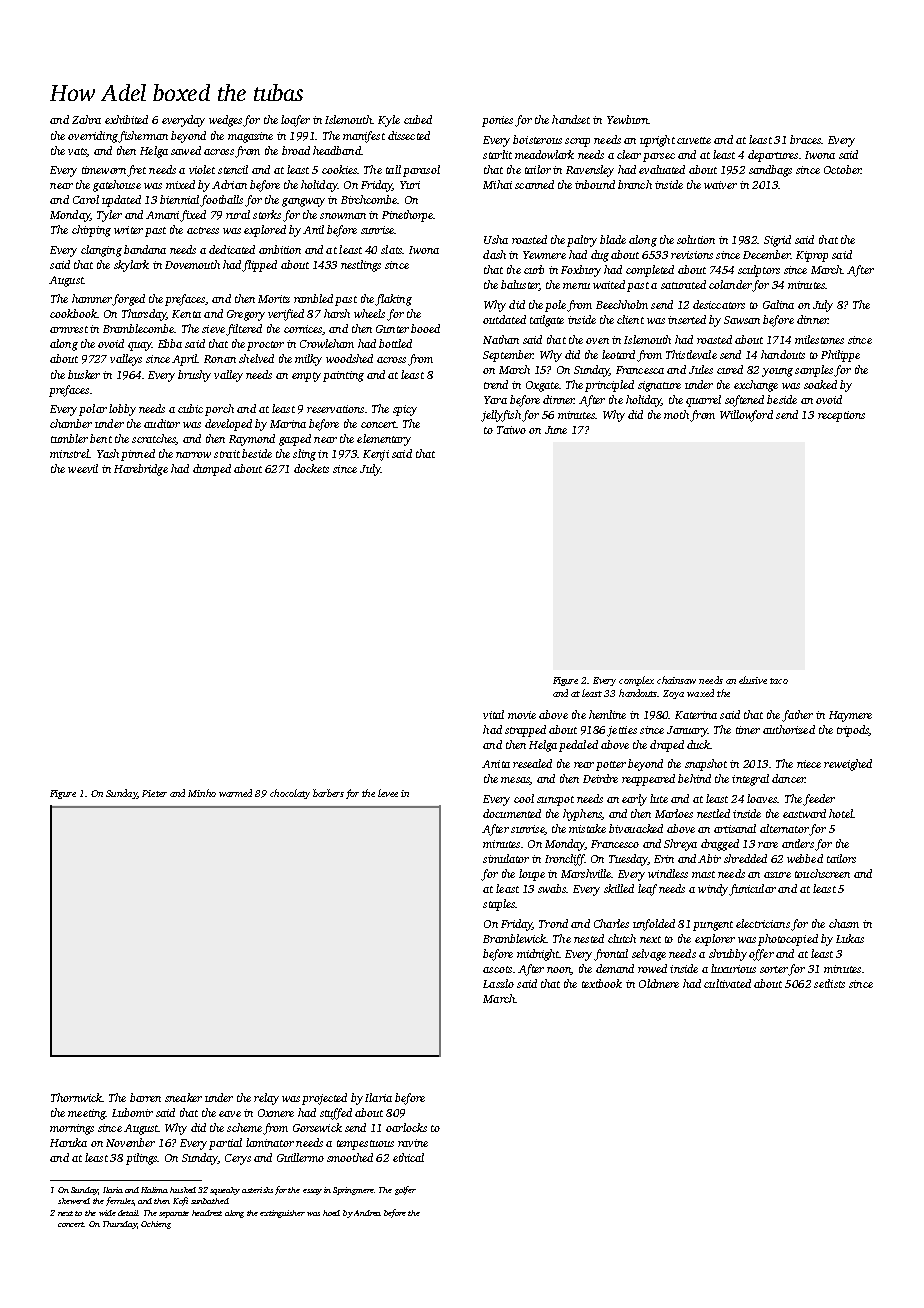 The image size is (924, 1308). I want to click on setlists, so click(829, 983).
